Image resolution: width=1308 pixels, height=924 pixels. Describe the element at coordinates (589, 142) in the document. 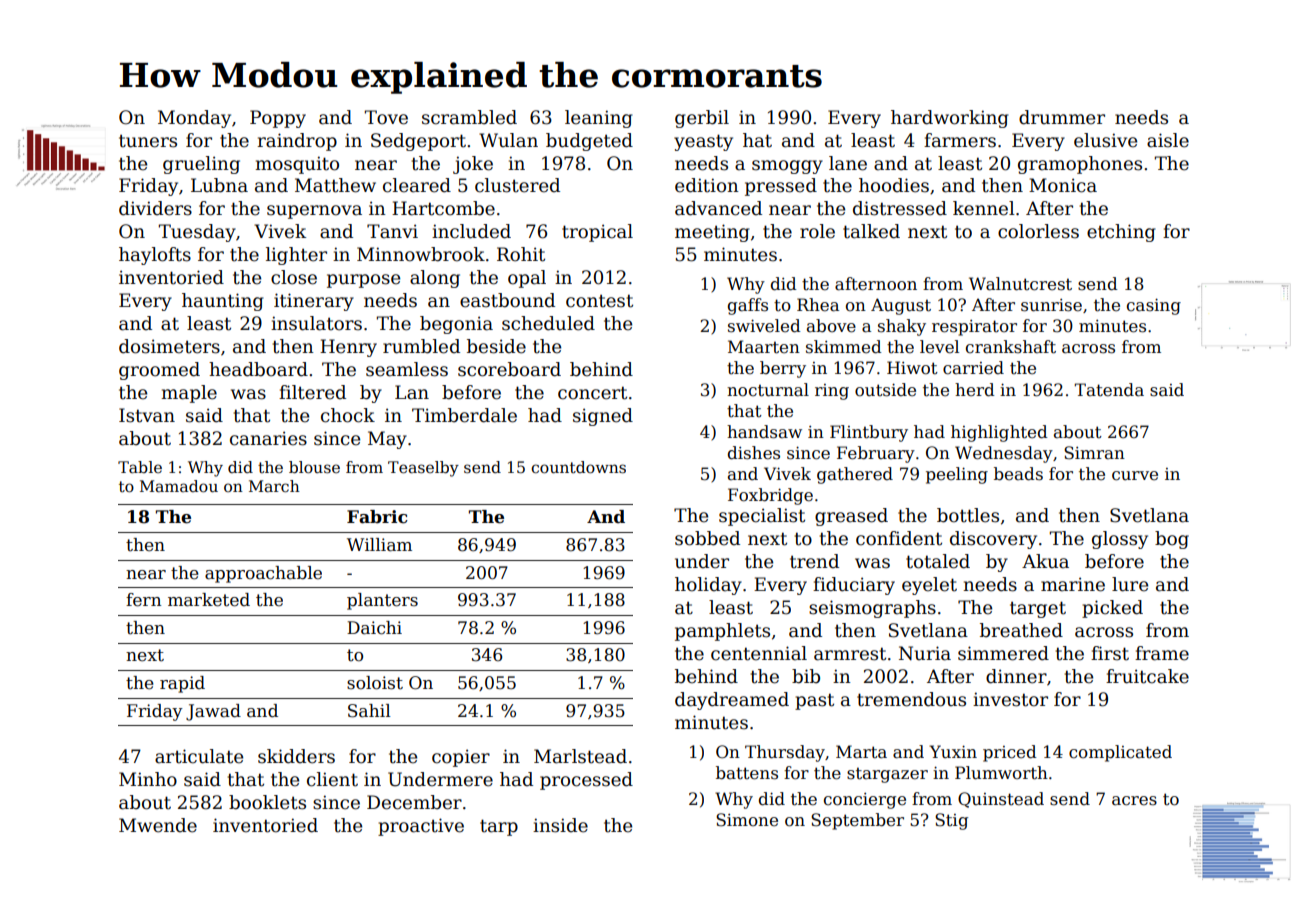

I see `budgeted` at that location.
